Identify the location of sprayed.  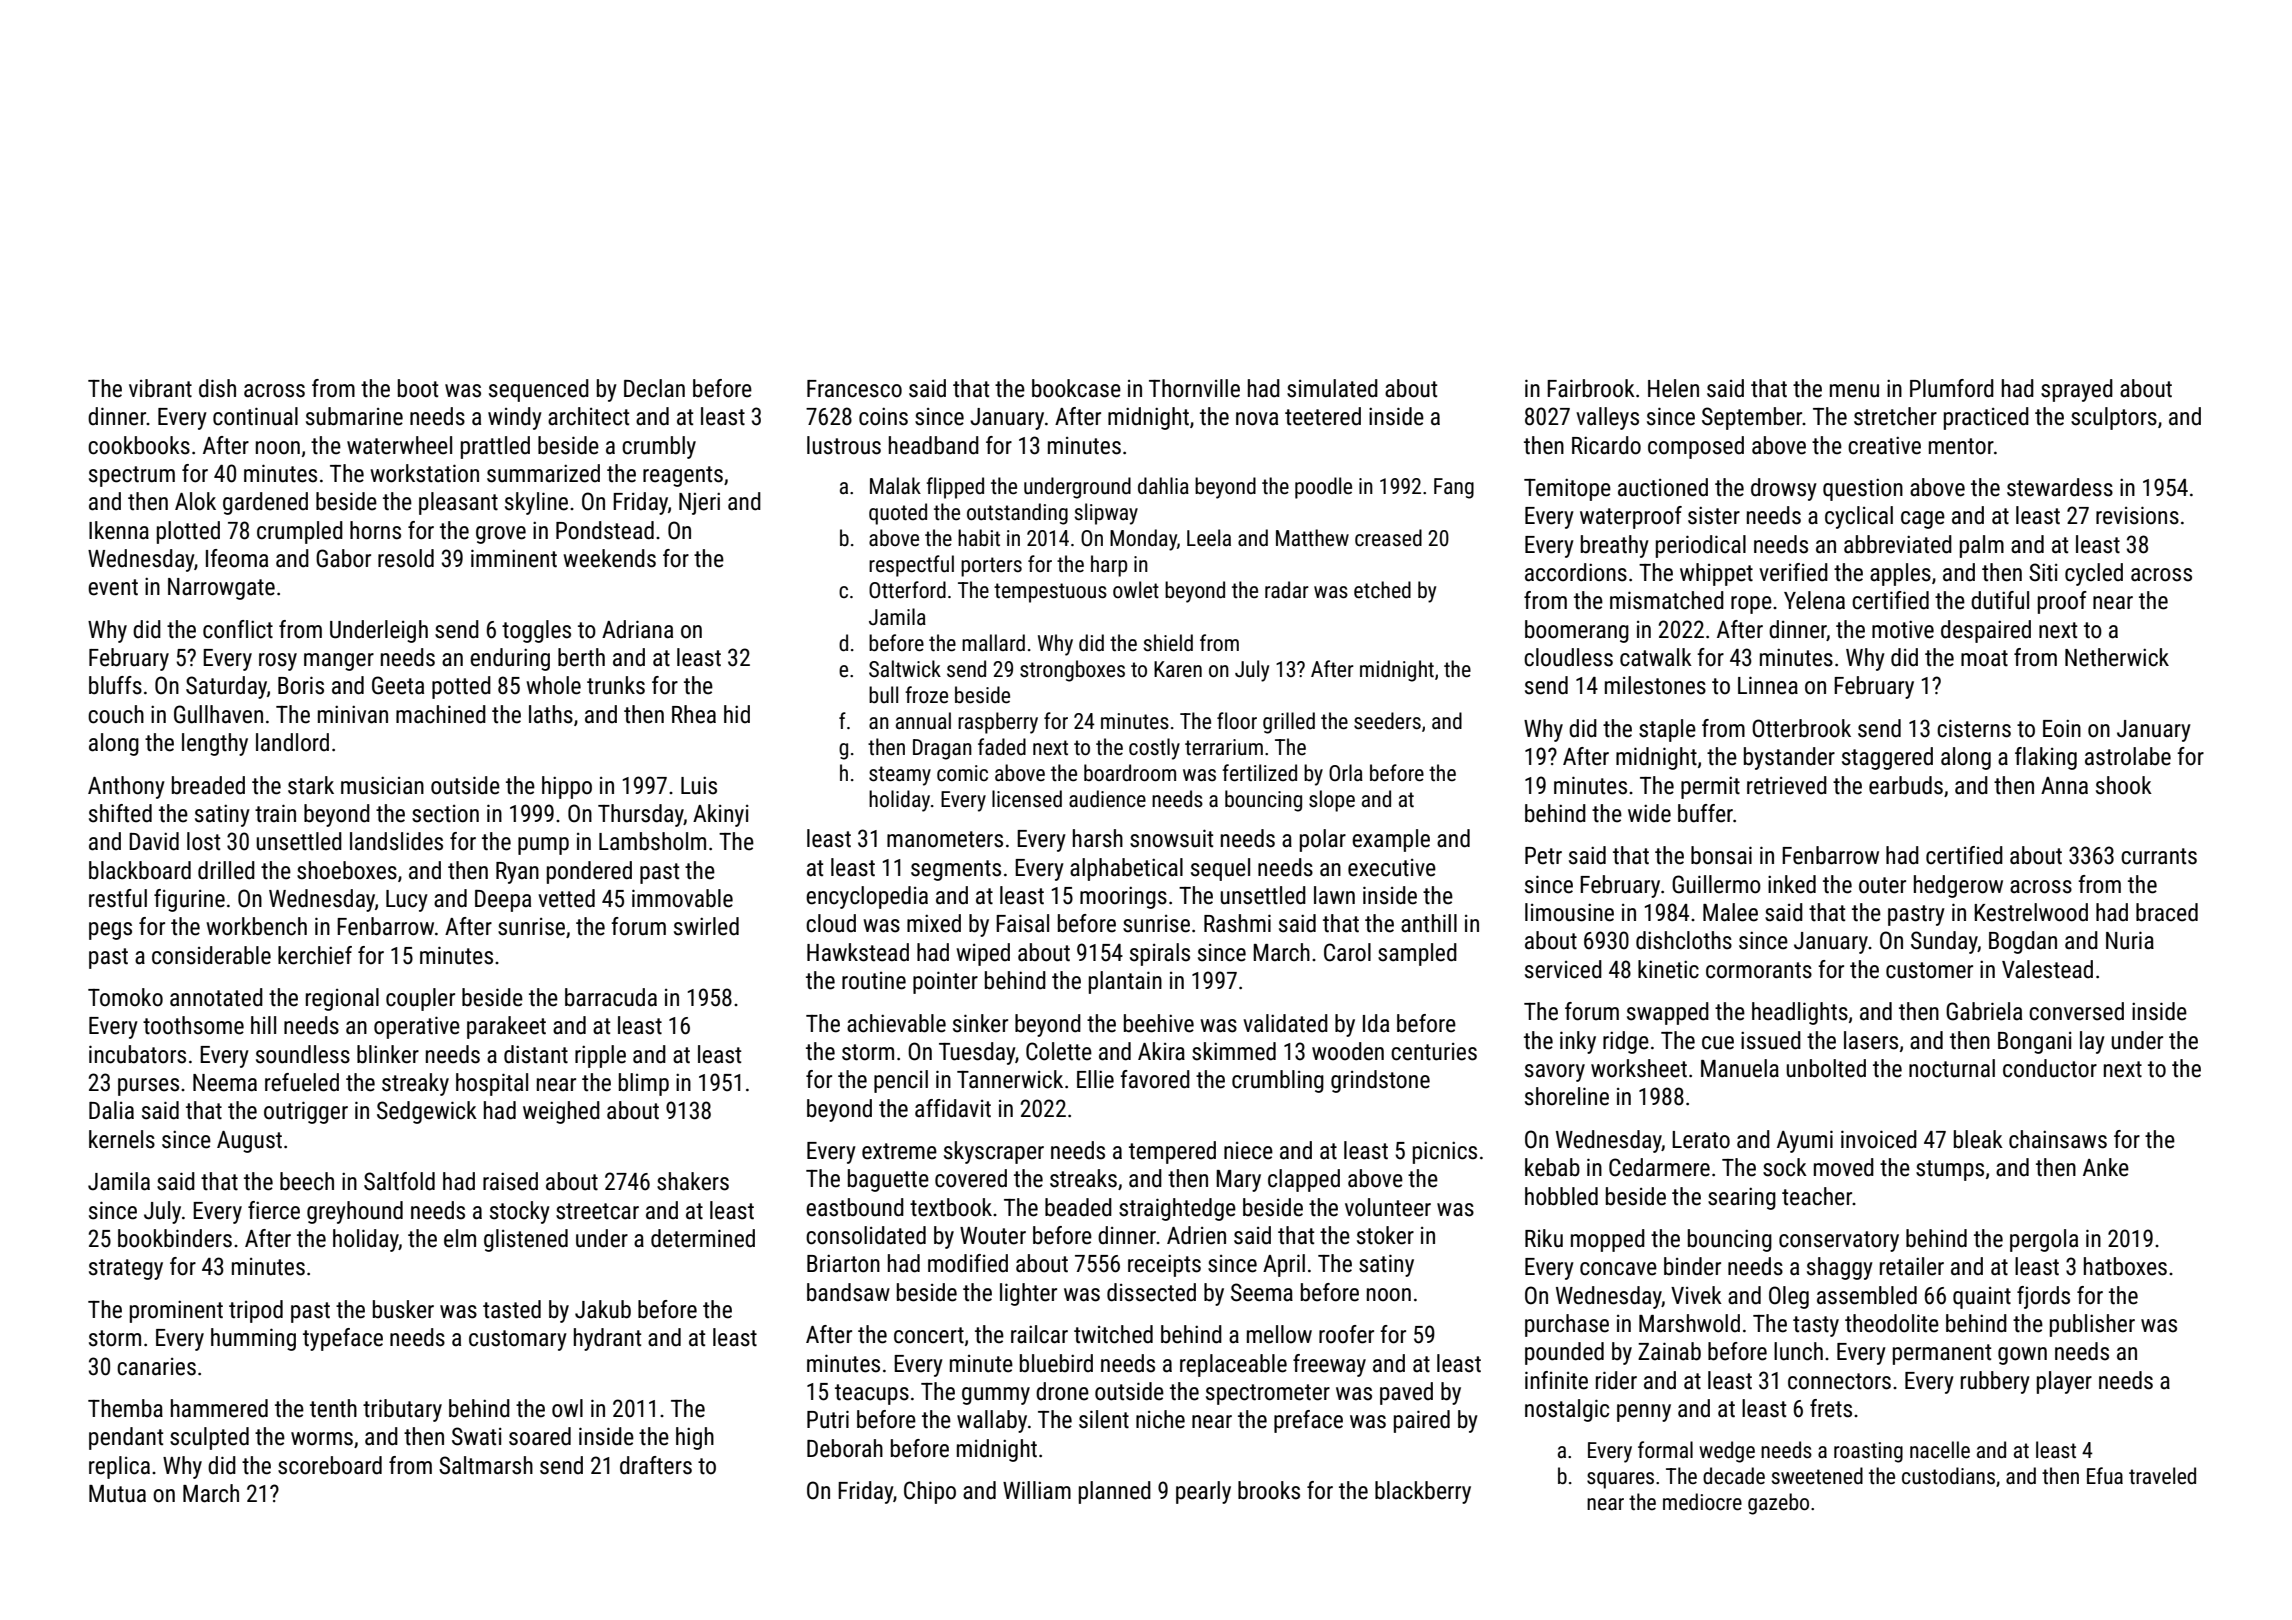
(2077, 390).
